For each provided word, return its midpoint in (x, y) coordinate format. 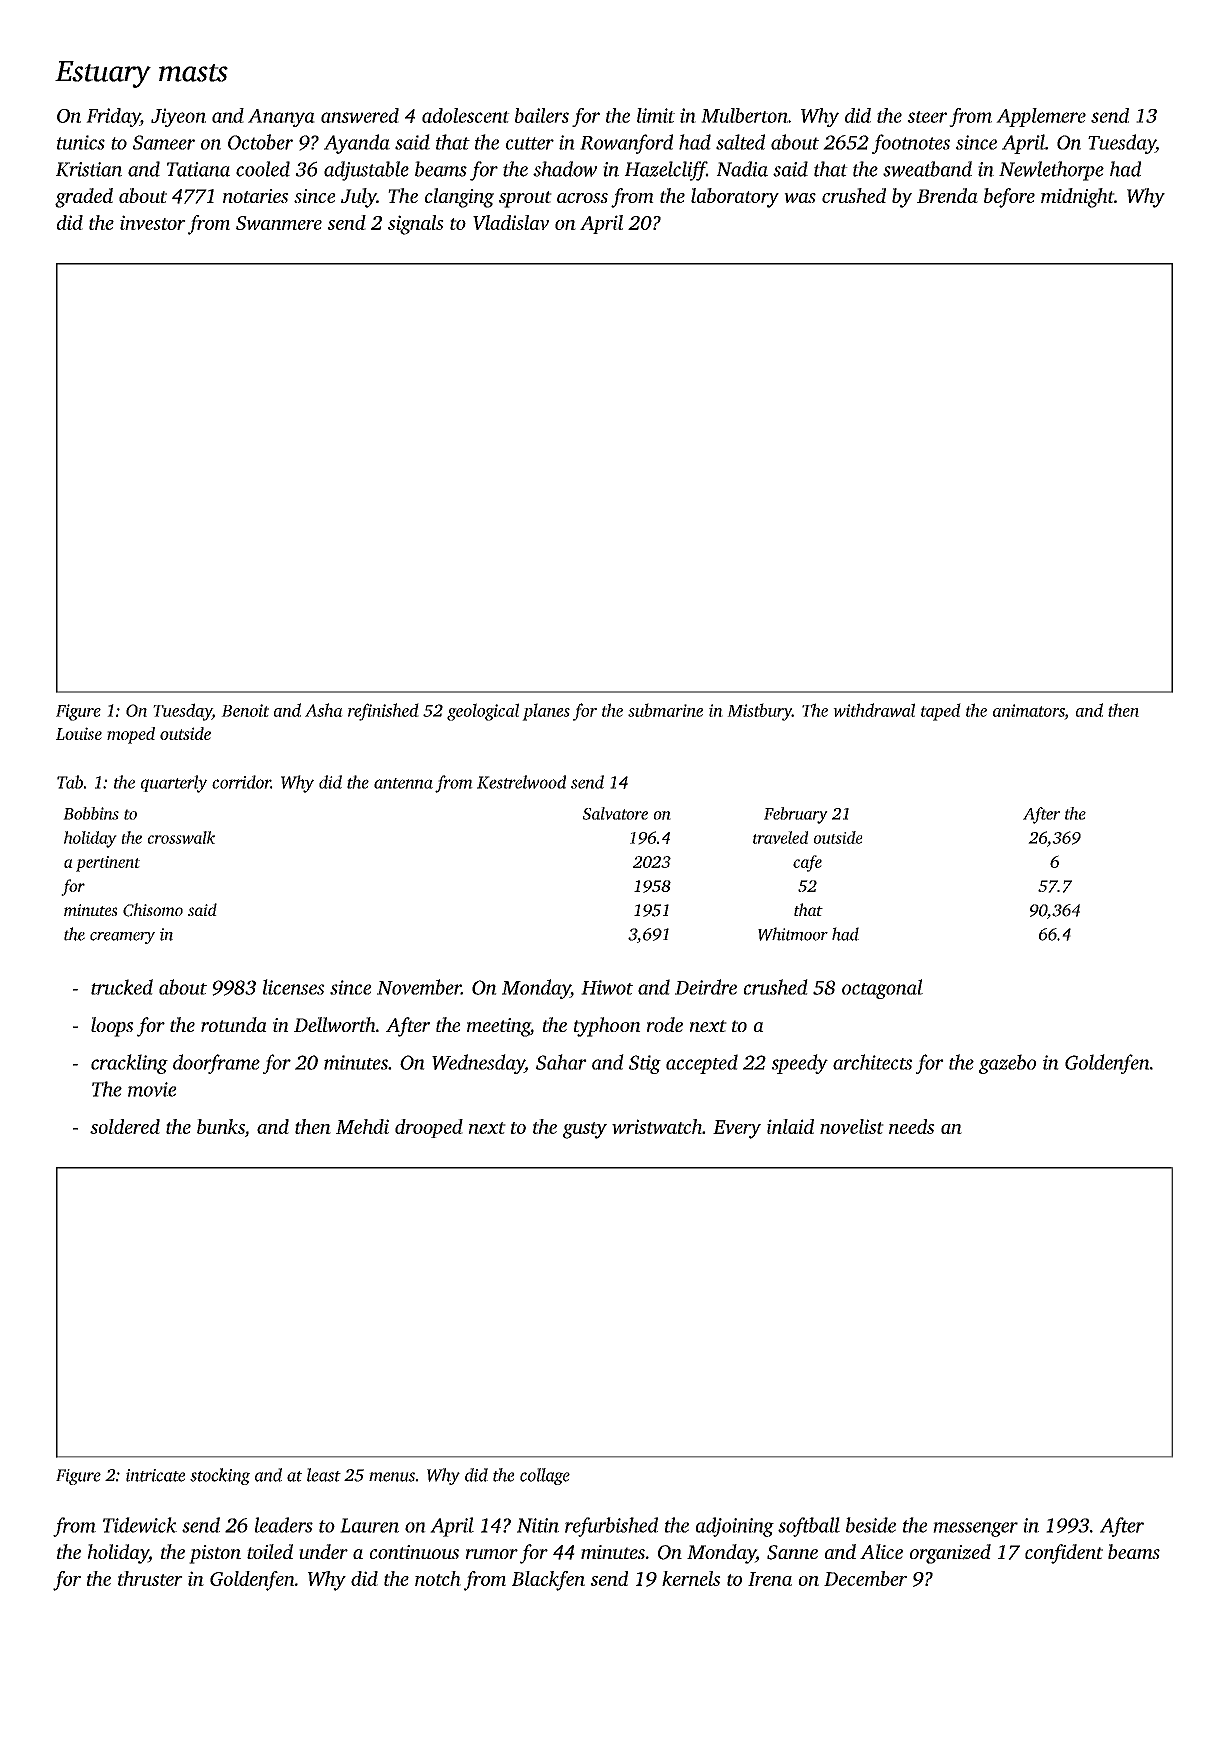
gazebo (1007, 1064)
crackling (129, 1064)
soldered (125, 1126)
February (796, 815)
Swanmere (279, 223)
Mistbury (759, 712)
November (419, 987)
